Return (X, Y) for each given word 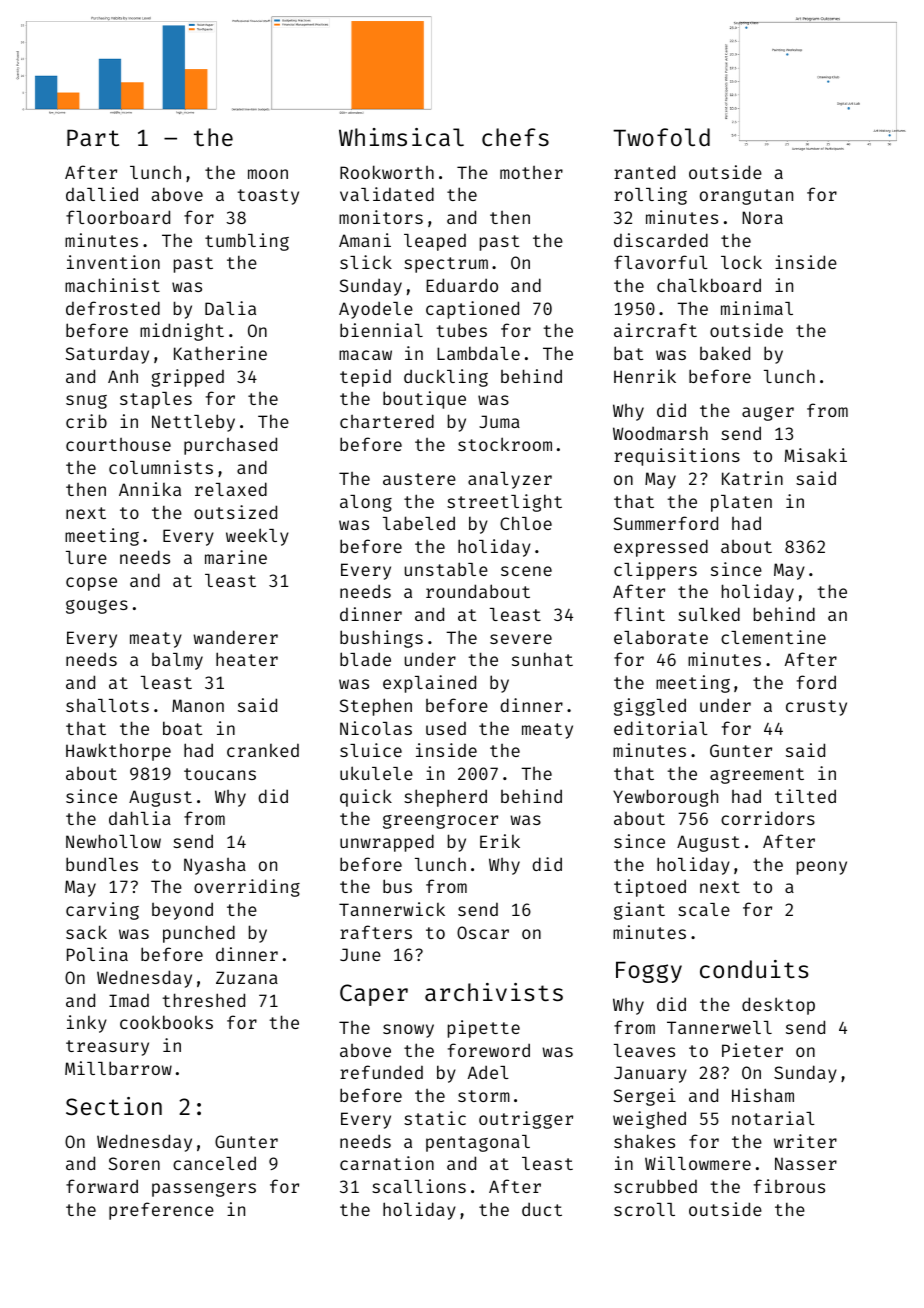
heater (247, 659)
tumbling (247, 242)
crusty (816, 708)
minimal (757, 308)
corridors (768, 818)
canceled (214, 1163)
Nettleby (193, 423)
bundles (102, 864)
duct (542, 1209)
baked (725, 353)
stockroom (505, 444)
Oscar (483, 932)
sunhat (542, 659)
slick (366, 262)
